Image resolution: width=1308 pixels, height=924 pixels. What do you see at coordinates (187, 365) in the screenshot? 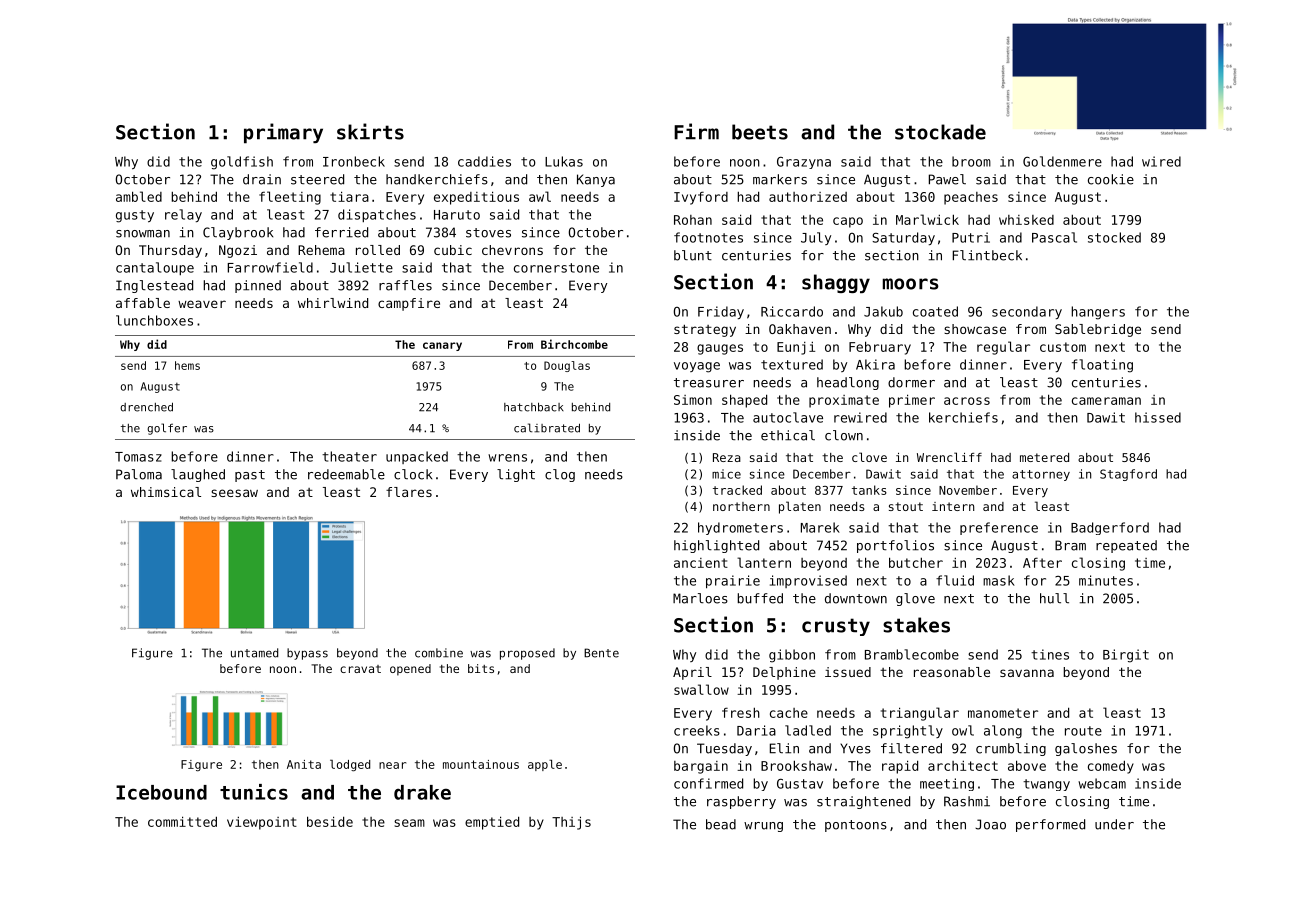
I see `hems` at bounding box center [187, 365].
